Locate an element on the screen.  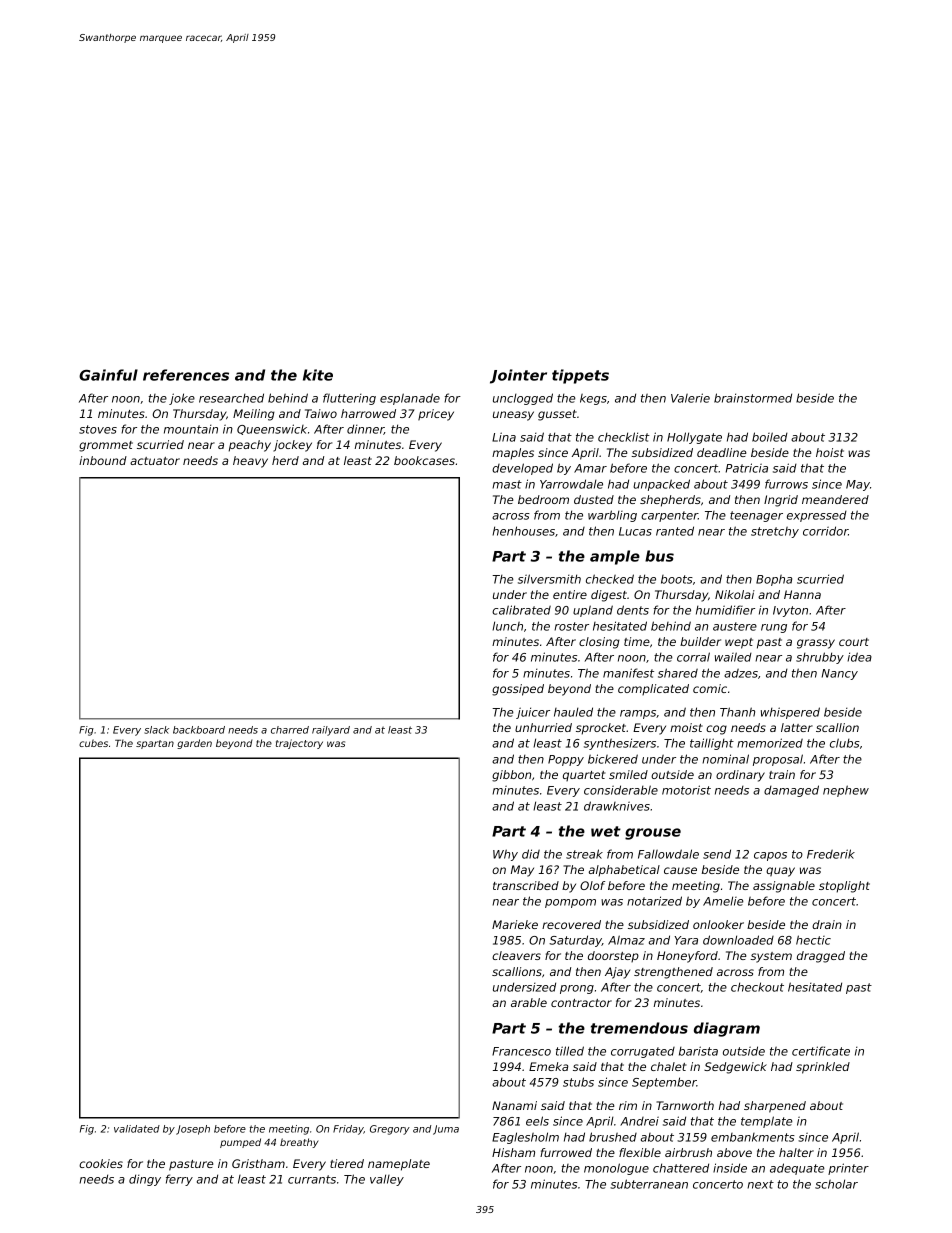
barista is located at coordinates (698, 1051).
